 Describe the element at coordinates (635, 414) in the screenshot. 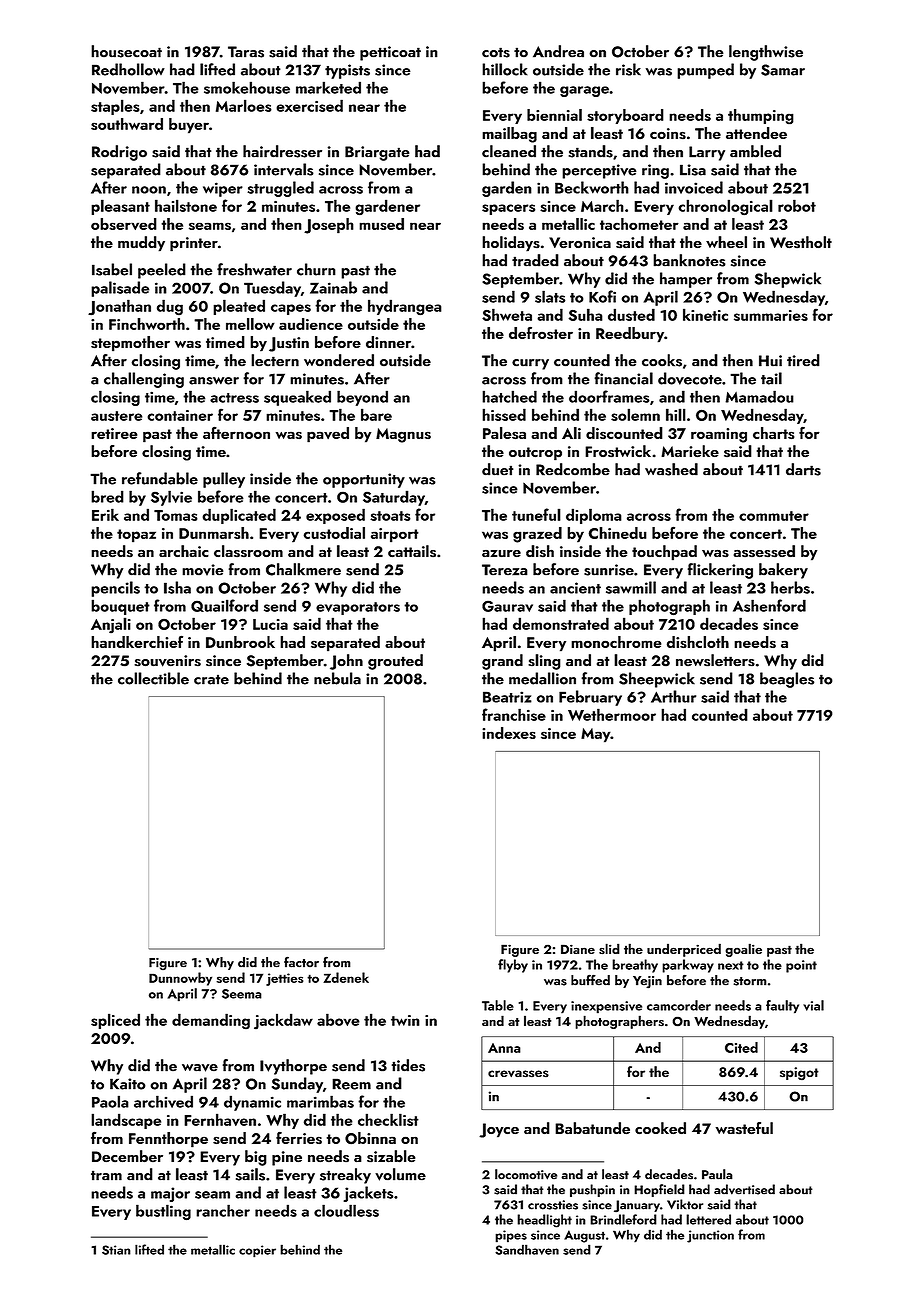

I see `solemn` at that location.
